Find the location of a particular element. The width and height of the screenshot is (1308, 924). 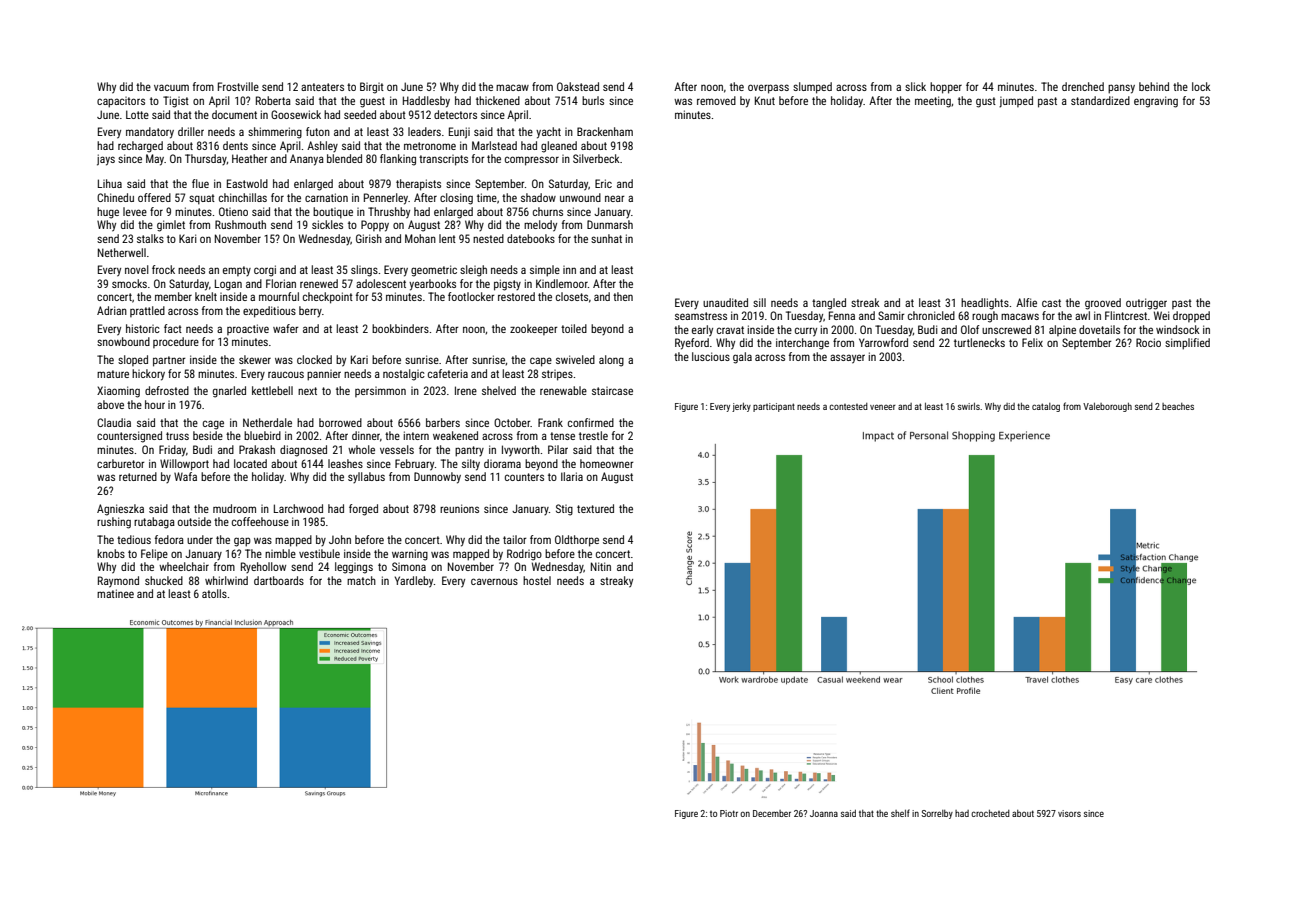

flue is located at coordinates (200, 183).
